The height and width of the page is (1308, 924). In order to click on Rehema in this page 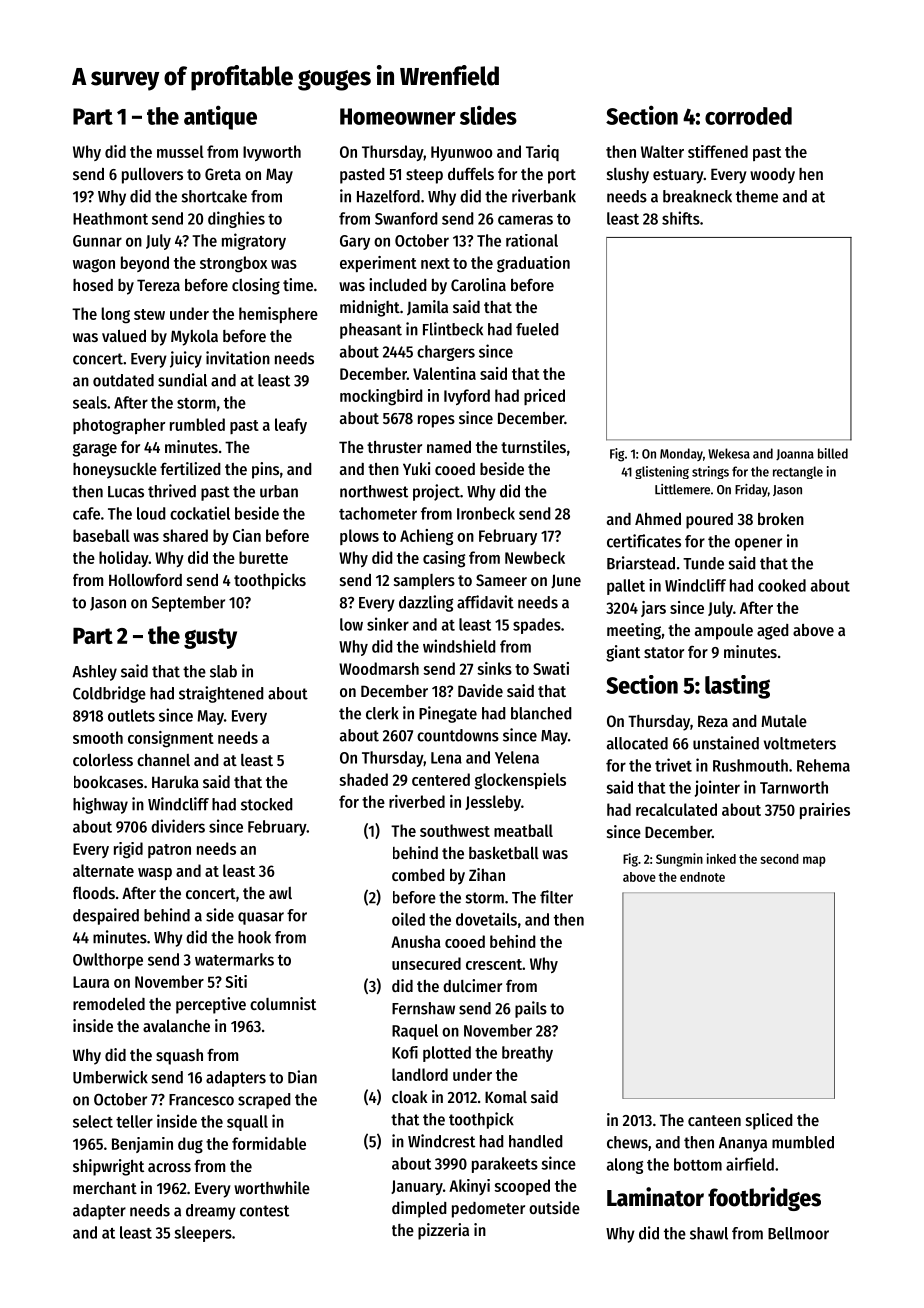, I will do `click(823, 765)`.
